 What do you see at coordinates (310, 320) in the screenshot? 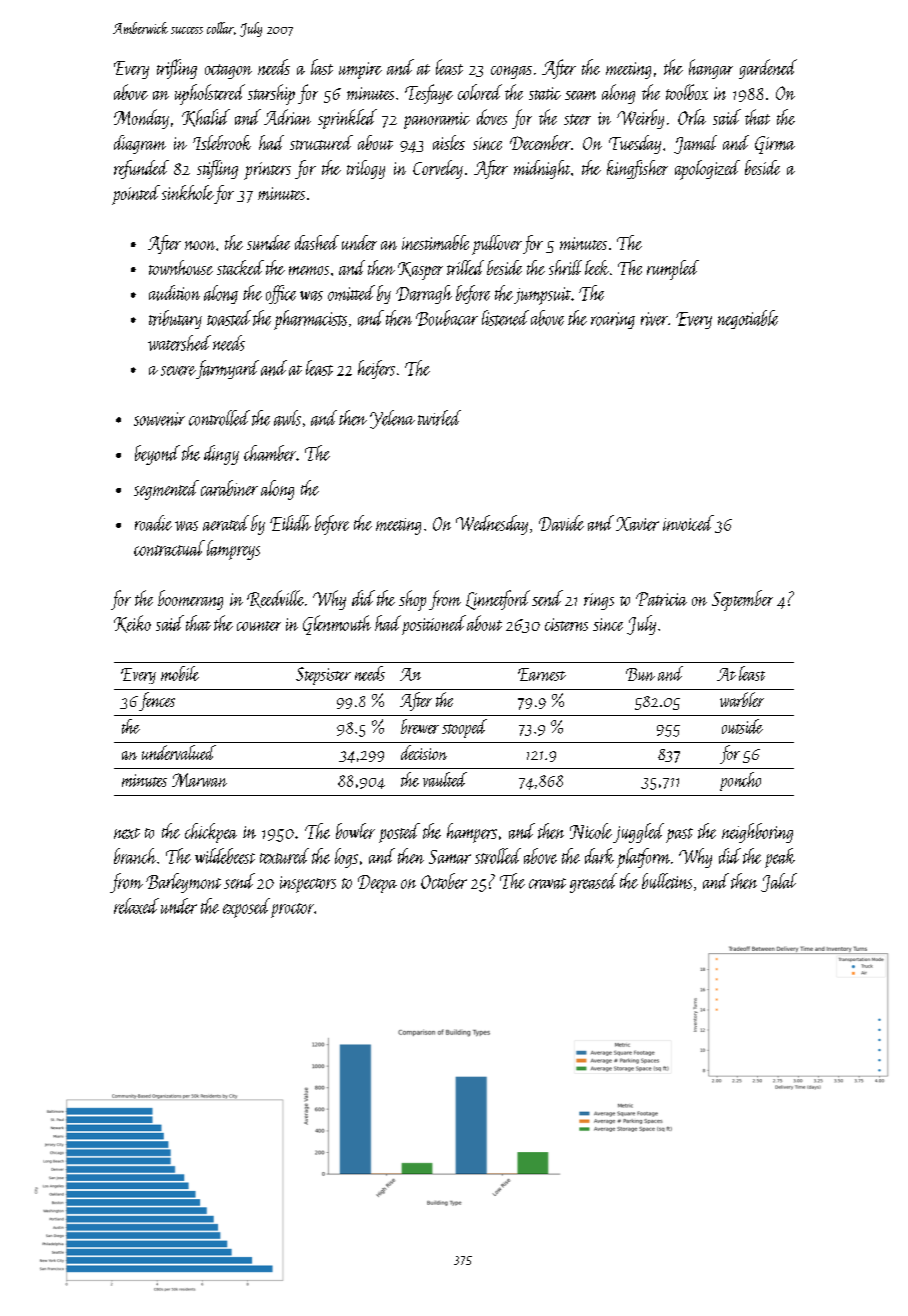
I see `pharmacists` at bounding box center [310, 320].
